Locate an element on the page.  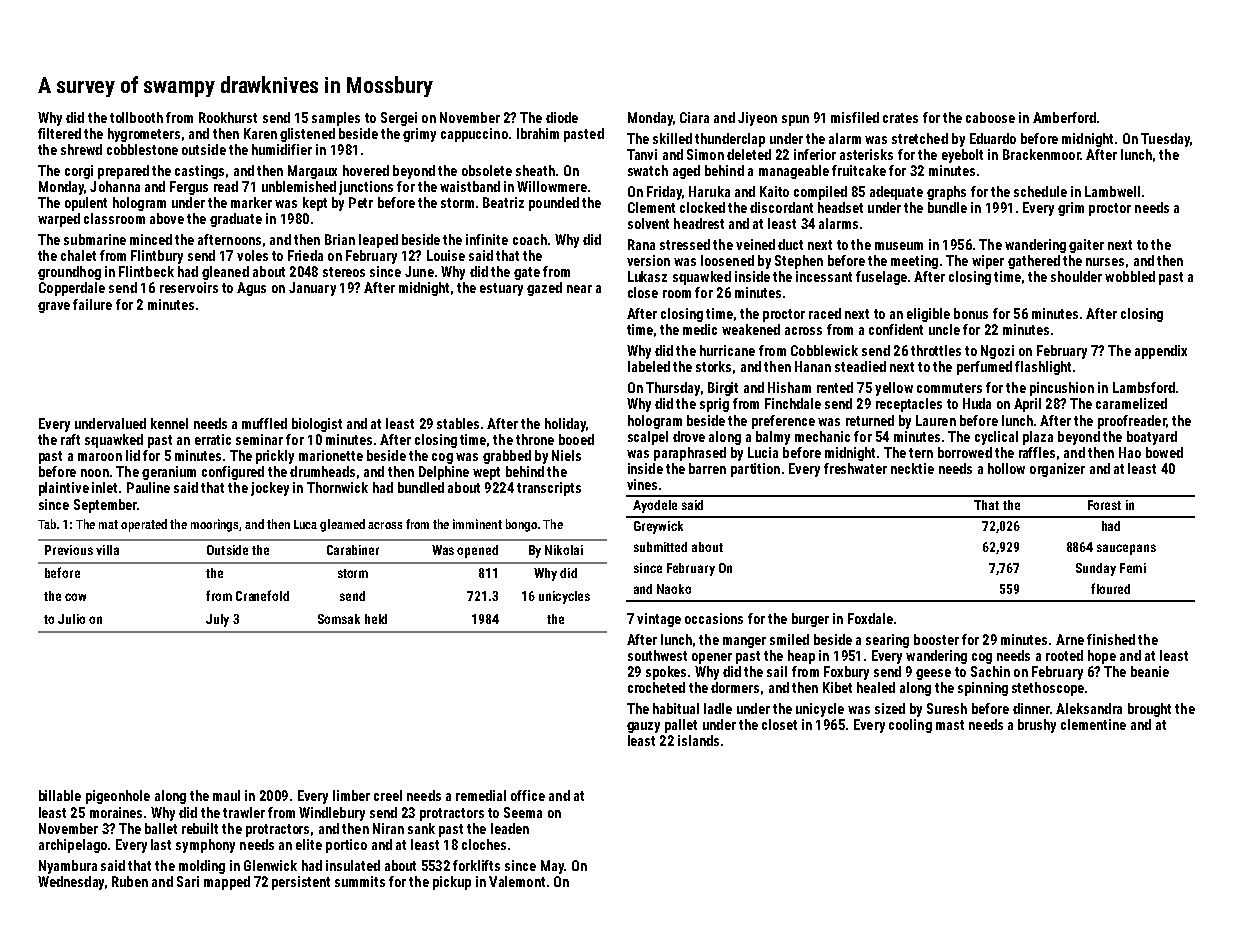
floured is located at coordinates (1110, 588).
